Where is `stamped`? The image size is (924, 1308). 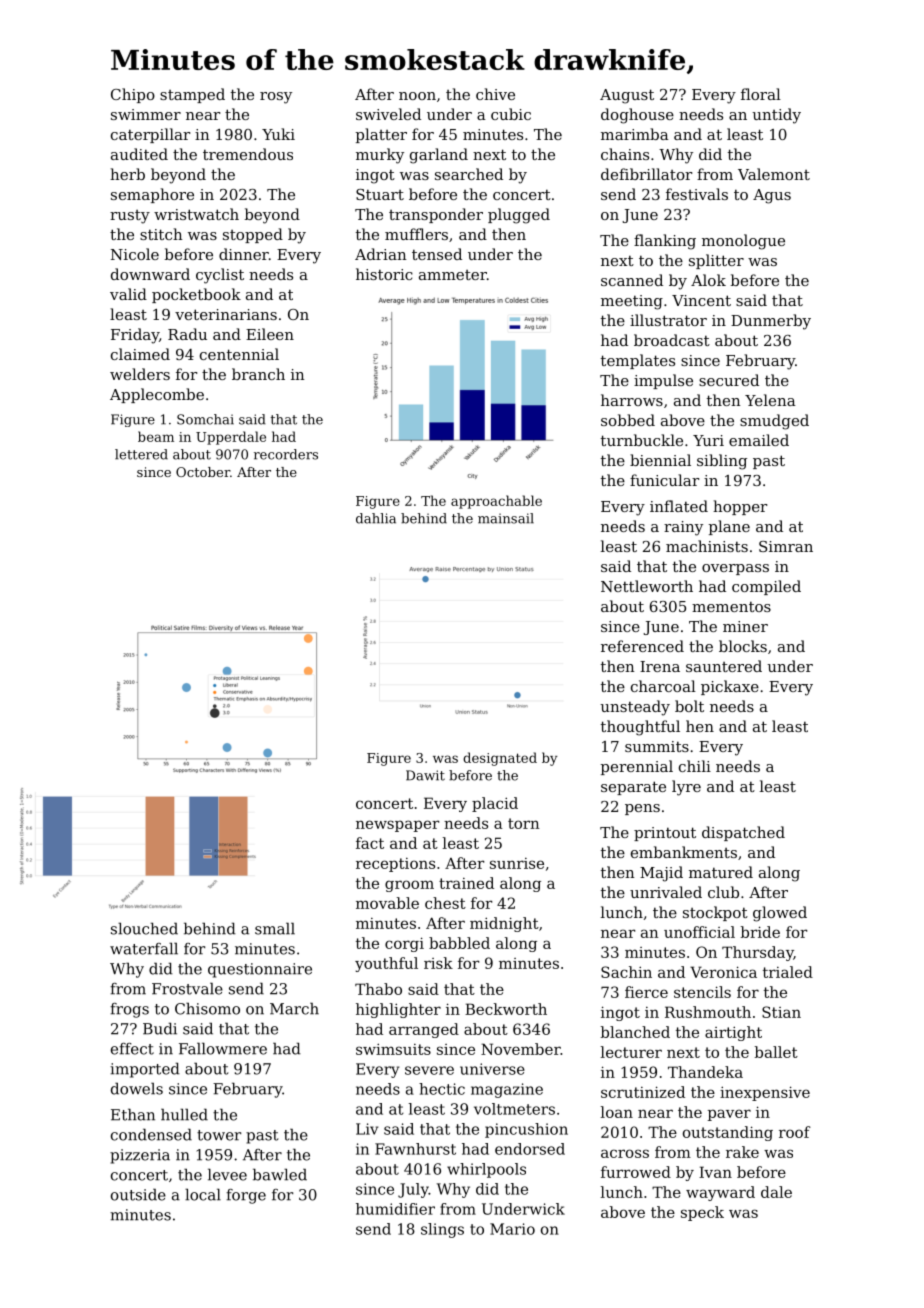 stamped is located at coordinates (192, 95).
